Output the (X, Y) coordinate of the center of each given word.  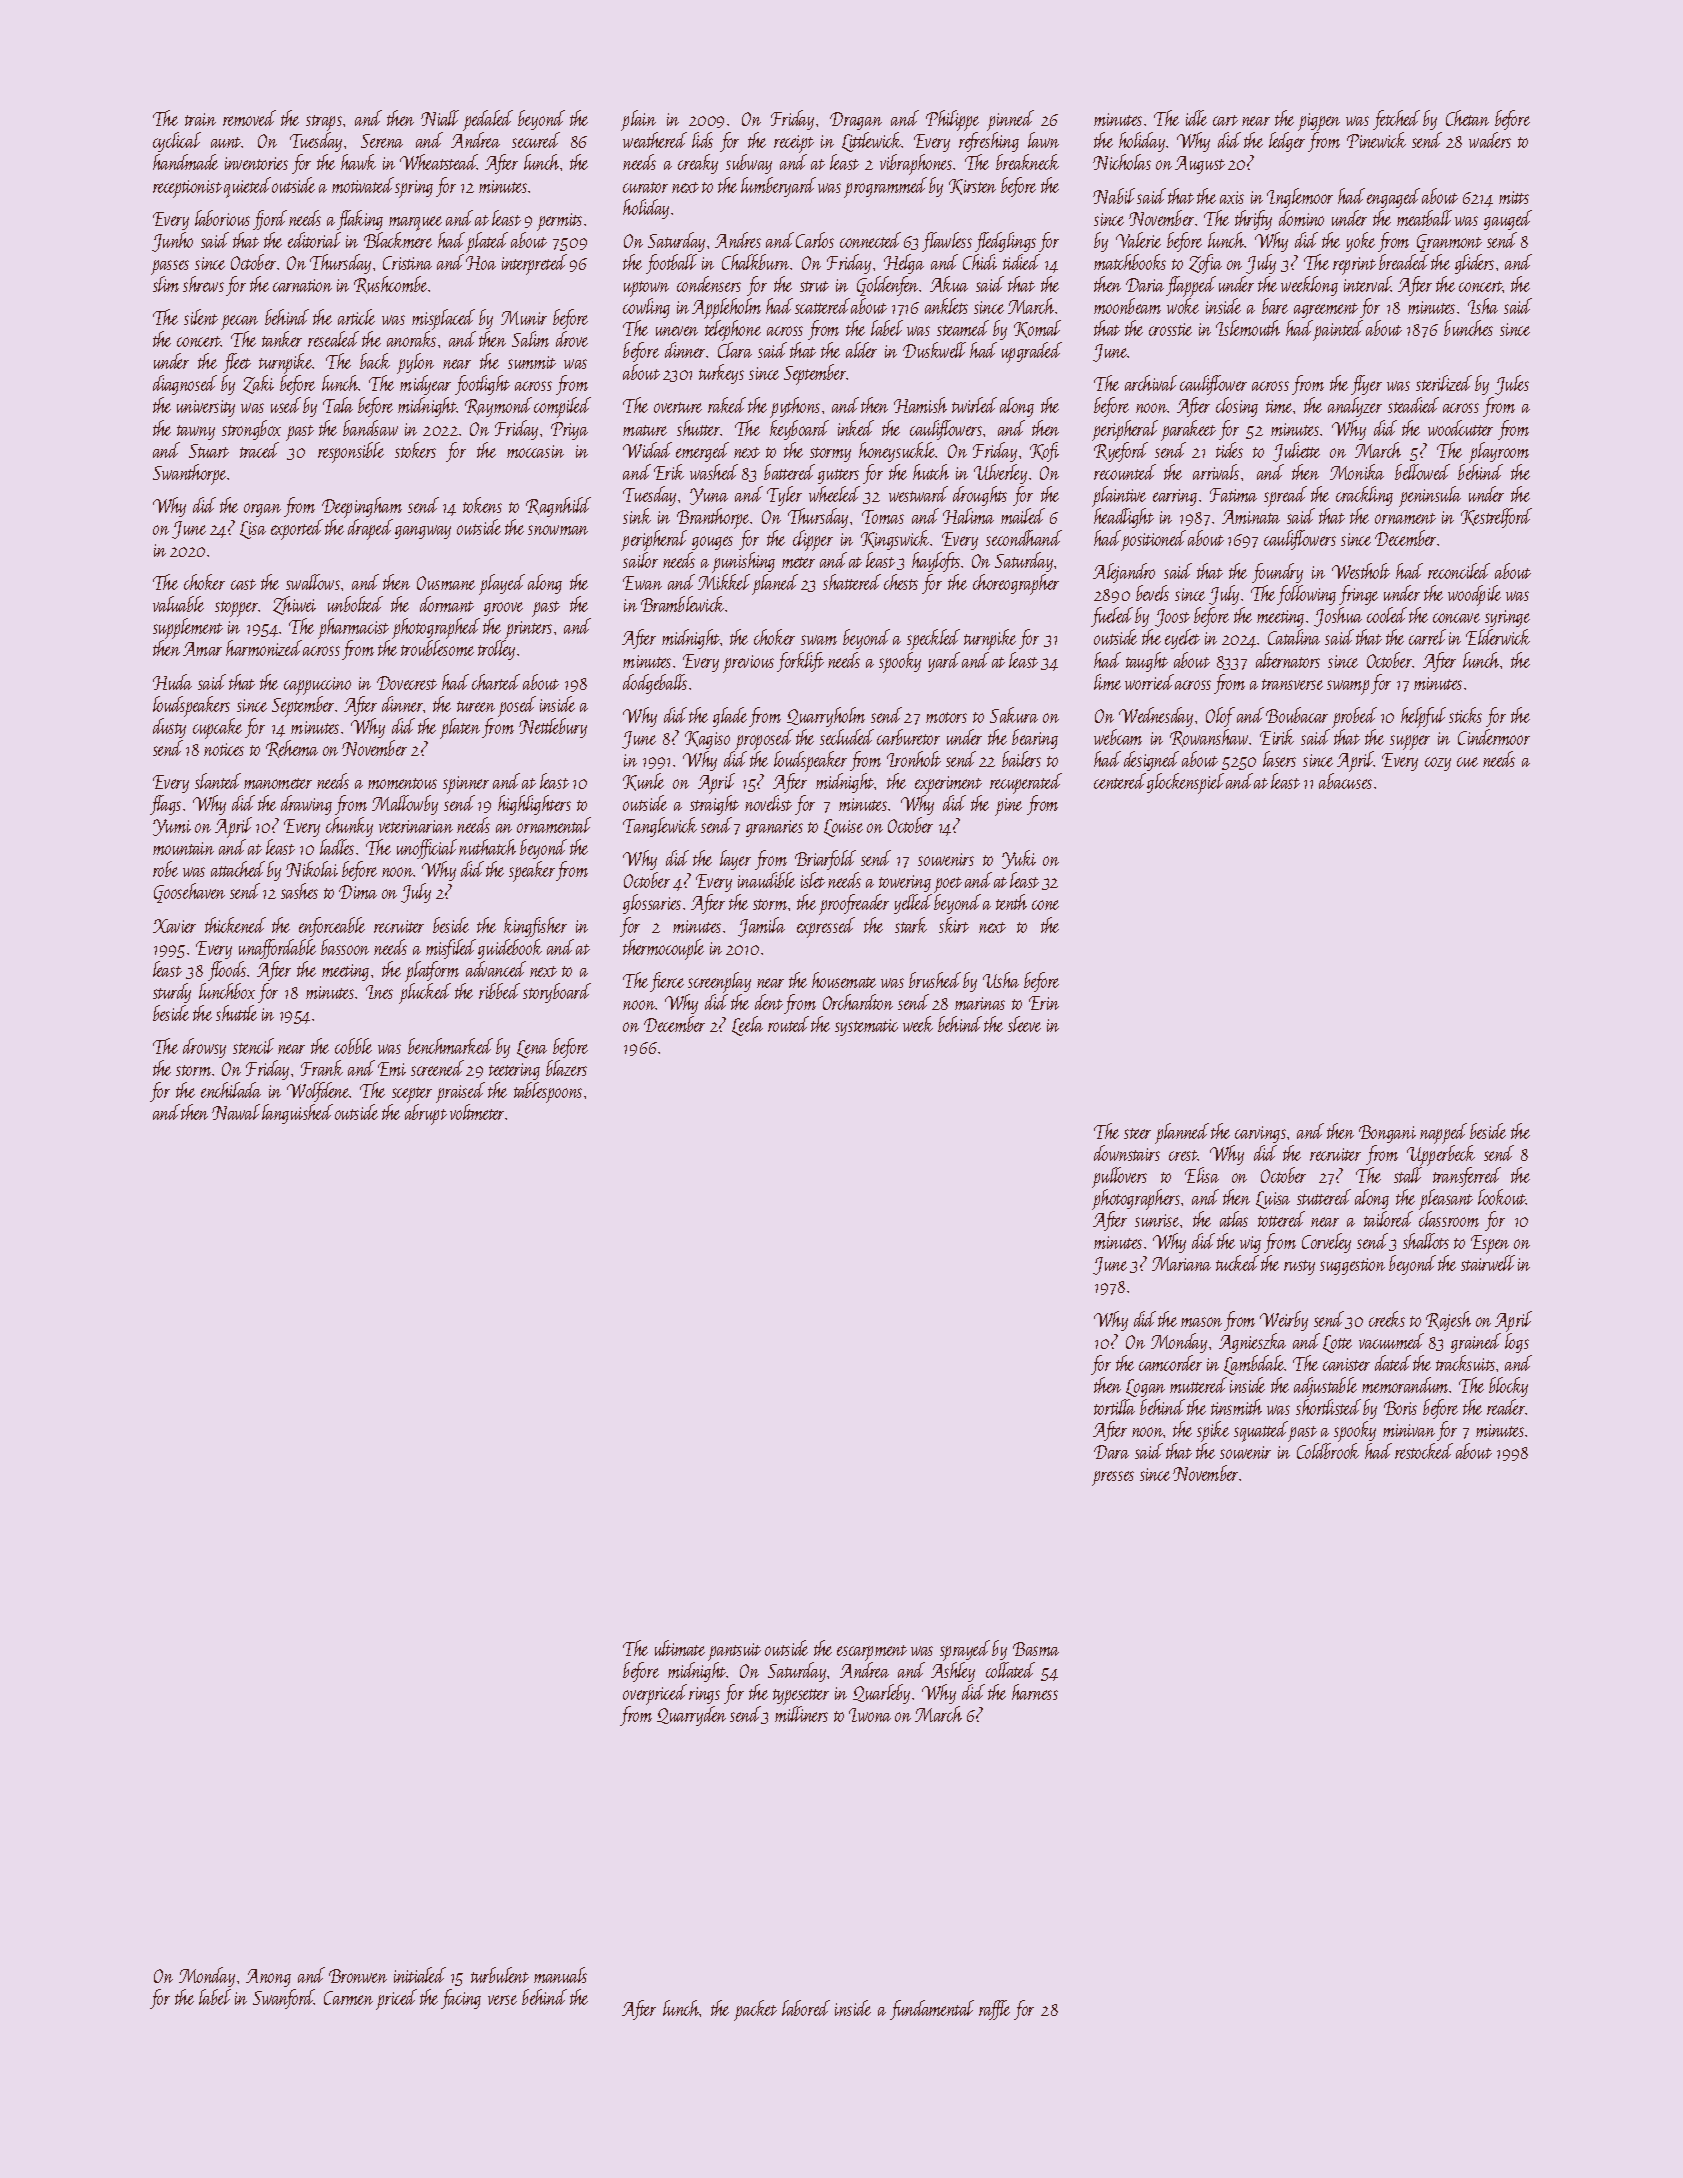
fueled (1112, 617)
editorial (314, 240)
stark (911, 925)
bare (1275, 306)
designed (1151, 761)
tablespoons (548, 1092)
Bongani (1387, 1134)
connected (870, 240)
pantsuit (734, 1652)
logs (1517, 1343)
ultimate (680, 1648)
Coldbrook (1328, 1451)
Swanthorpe (189, 474)
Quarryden (691, 1716)
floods (227, 971)
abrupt (426, 1114)
